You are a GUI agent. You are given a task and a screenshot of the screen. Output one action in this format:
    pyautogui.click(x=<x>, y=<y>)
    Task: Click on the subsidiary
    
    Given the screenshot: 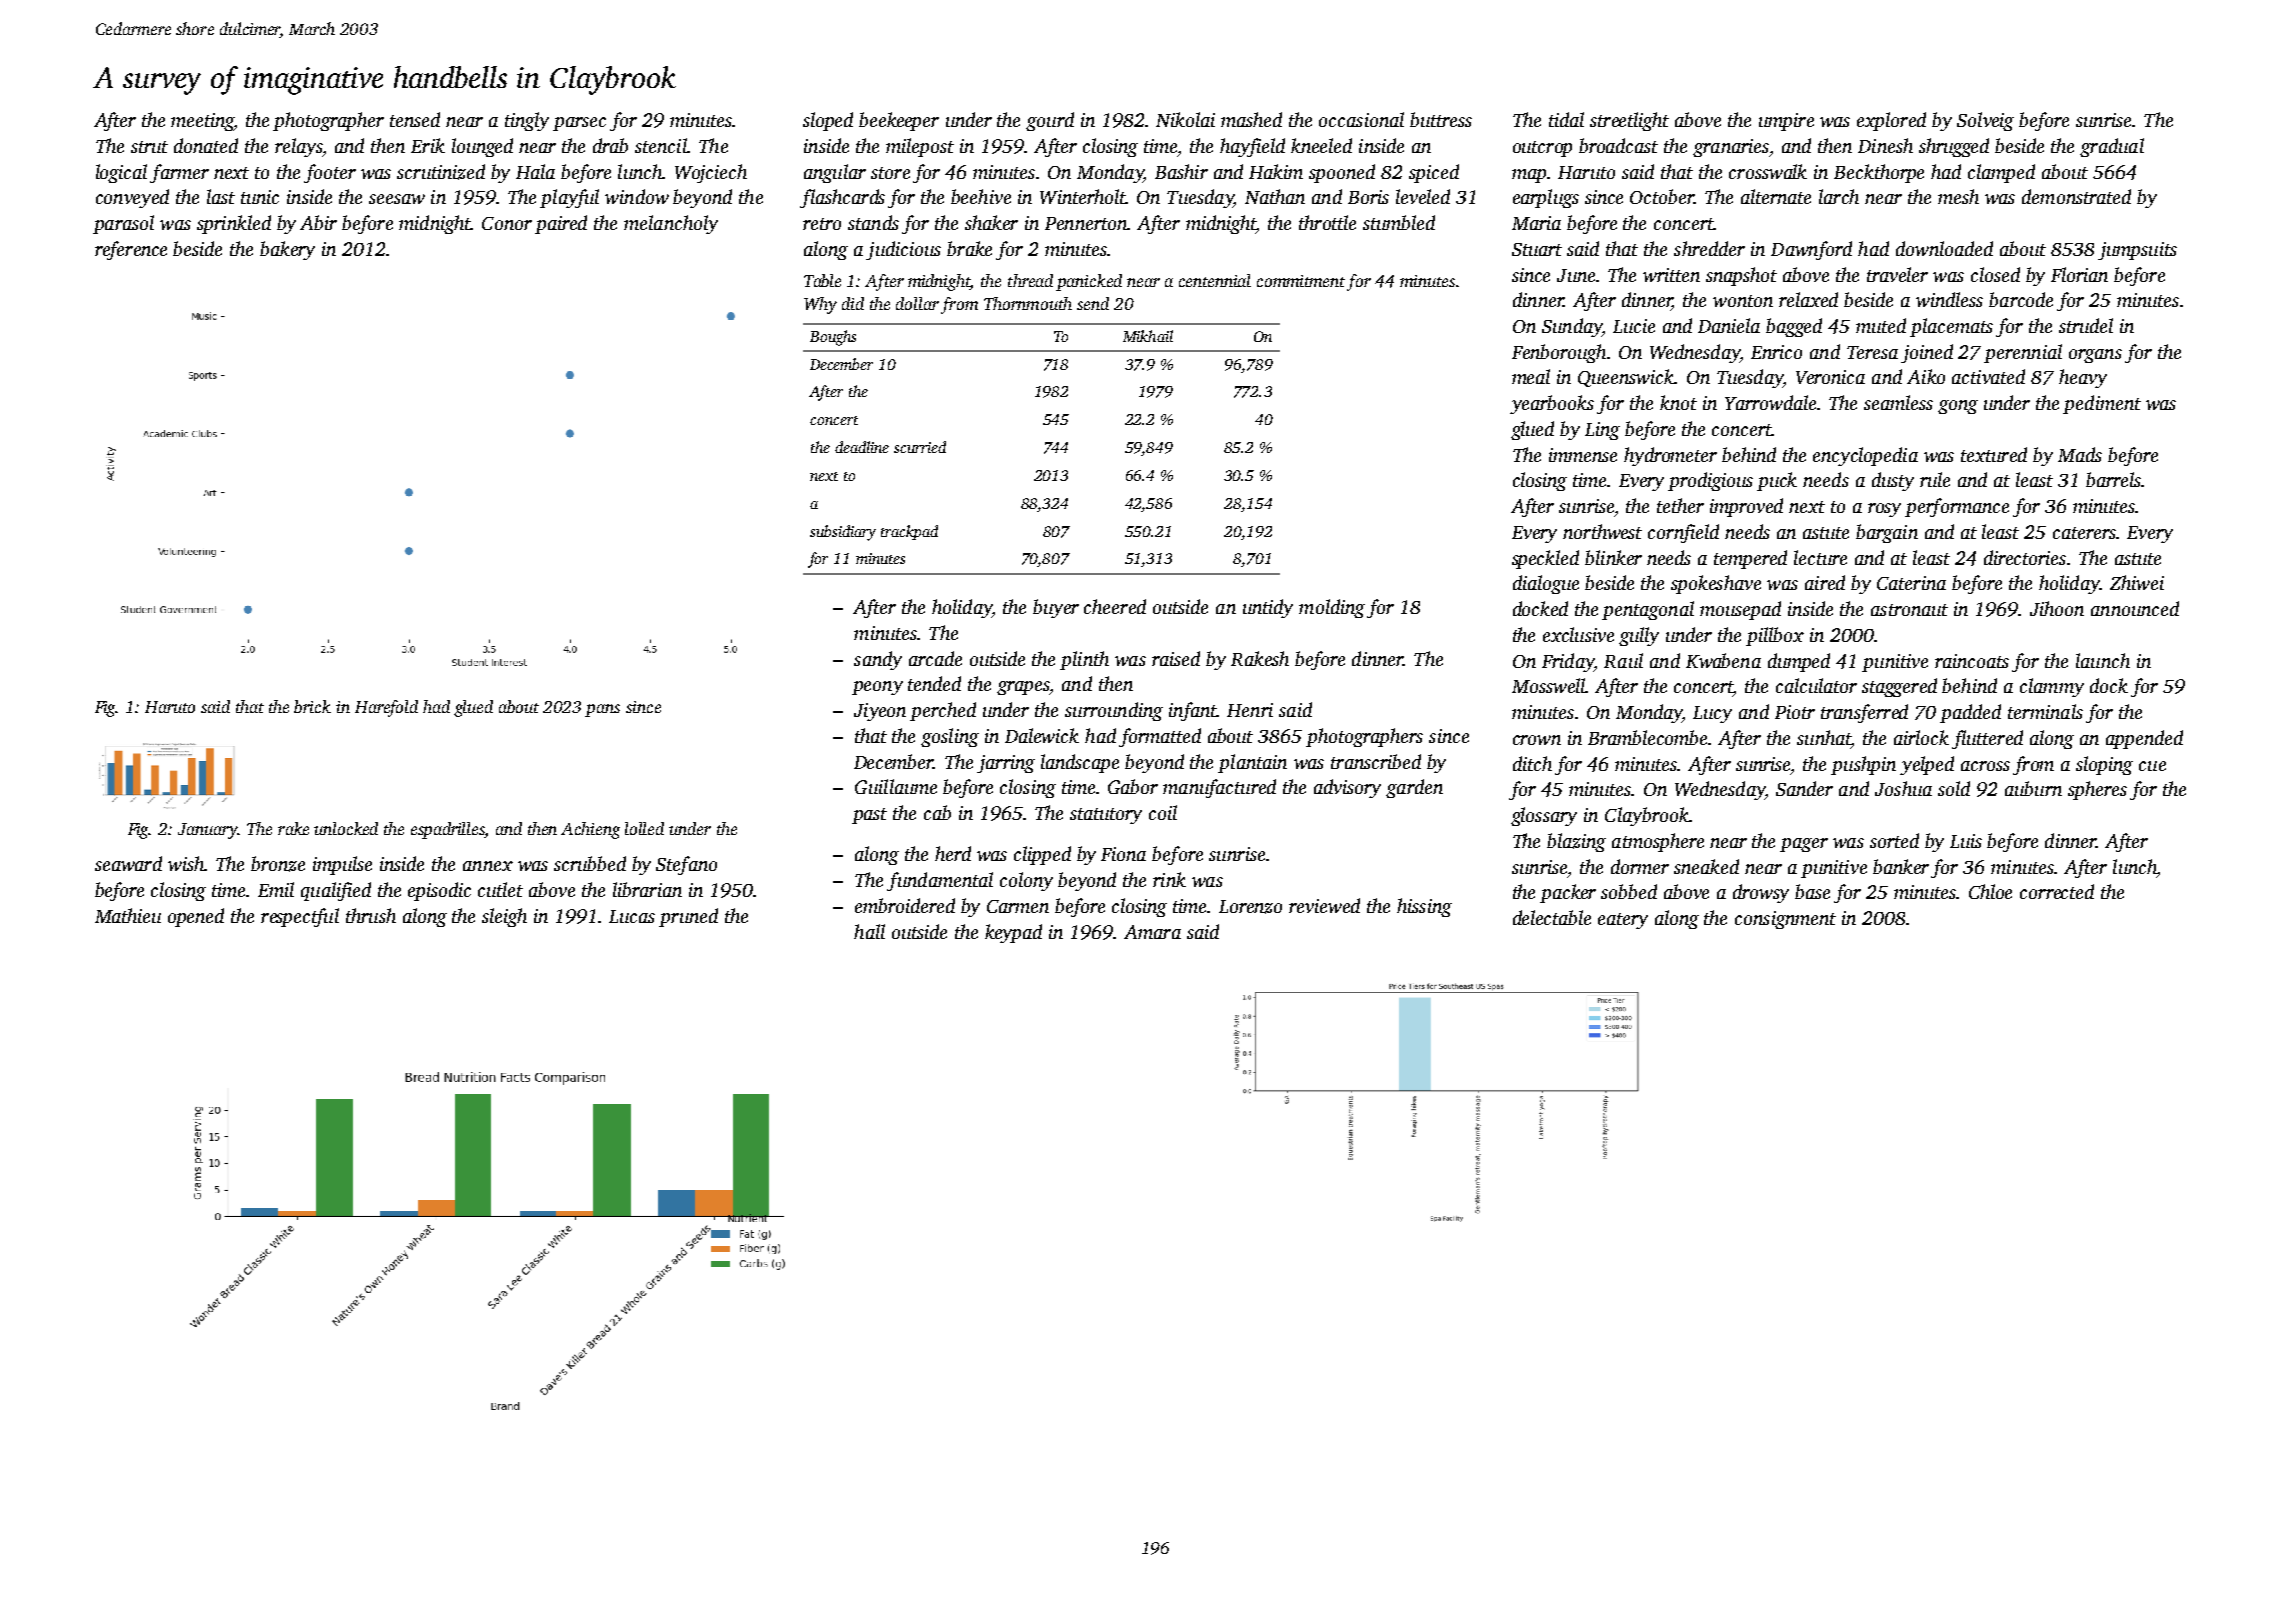 What is the action you would take?
    pyautogui.click(x=843, y=533)
